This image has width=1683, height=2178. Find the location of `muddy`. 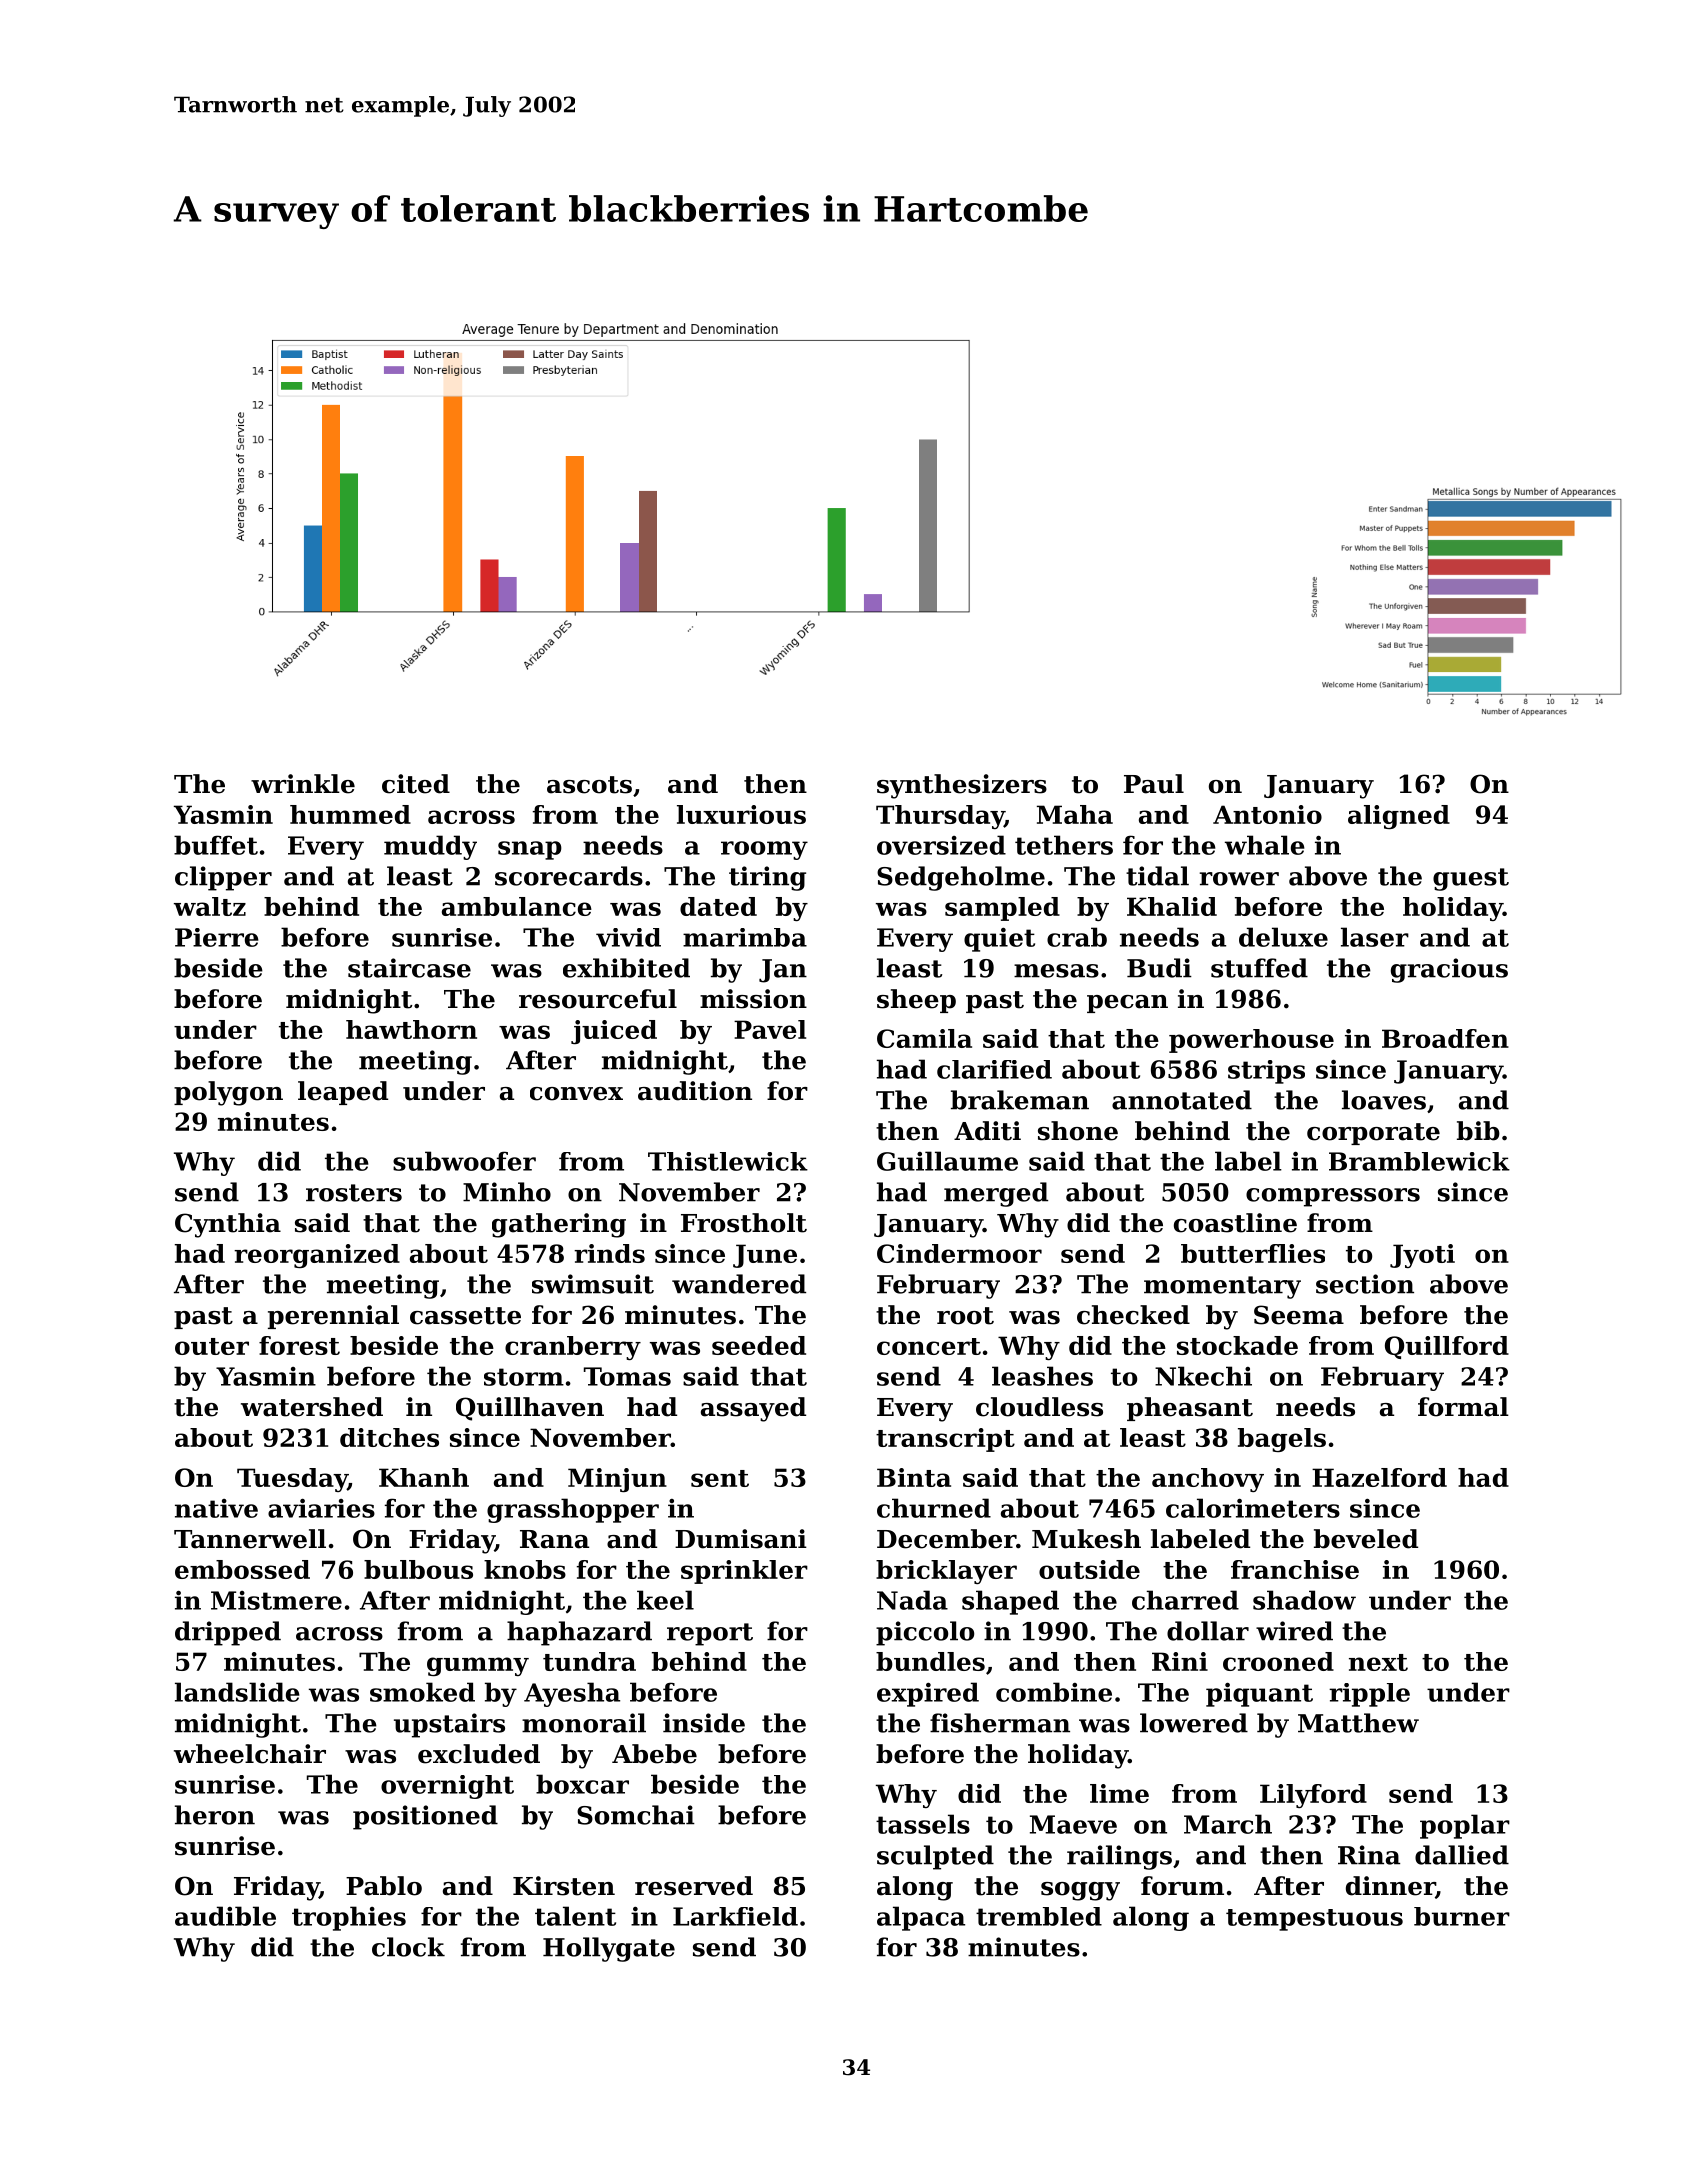

muddy is located at coordinates (430, 847).
